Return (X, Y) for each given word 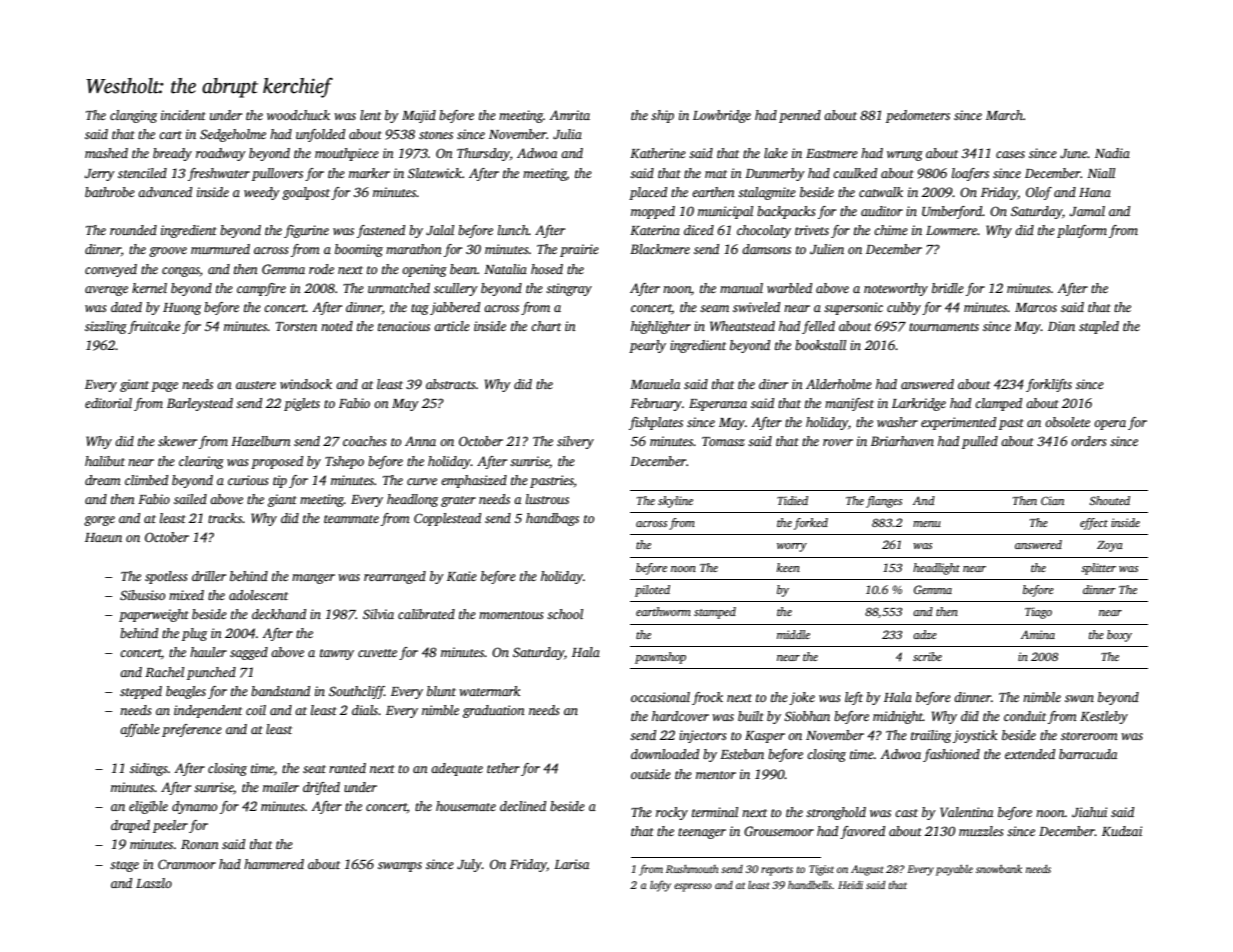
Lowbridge (722, 116)
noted (337, 326)
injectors (702, 736)
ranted (347, 768)
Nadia (1112, 153)
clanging (133, 116)
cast (906, 813)
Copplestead (447, 519)
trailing (931, 736)
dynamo (194, 807)
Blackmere (660, 249)
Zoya (1110, 546)
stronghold (836, 813)
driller (209, 576)
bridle (948, 288)
